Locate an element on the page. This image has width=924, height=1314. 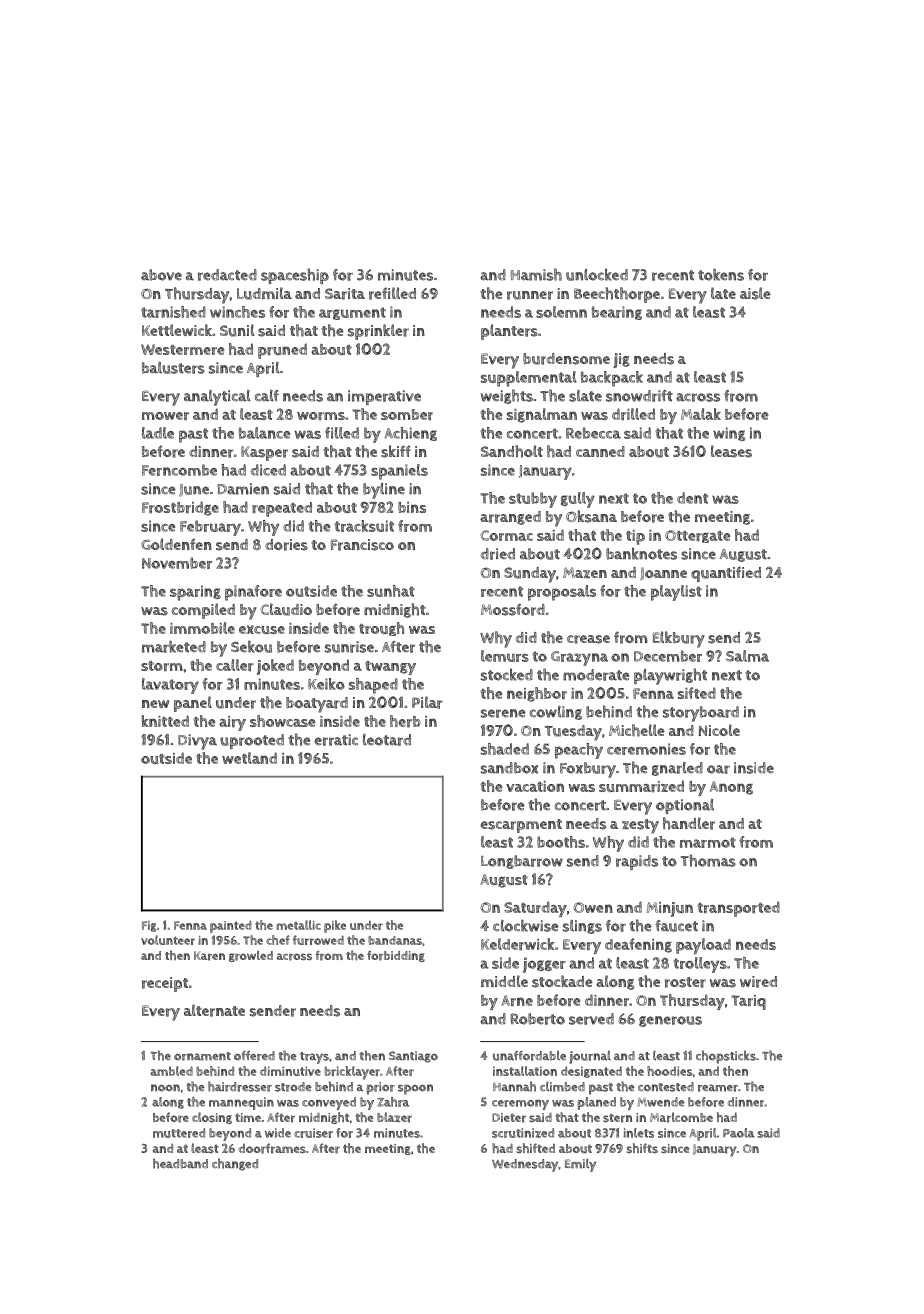
Sarita is located at coordinates (345, 294).
